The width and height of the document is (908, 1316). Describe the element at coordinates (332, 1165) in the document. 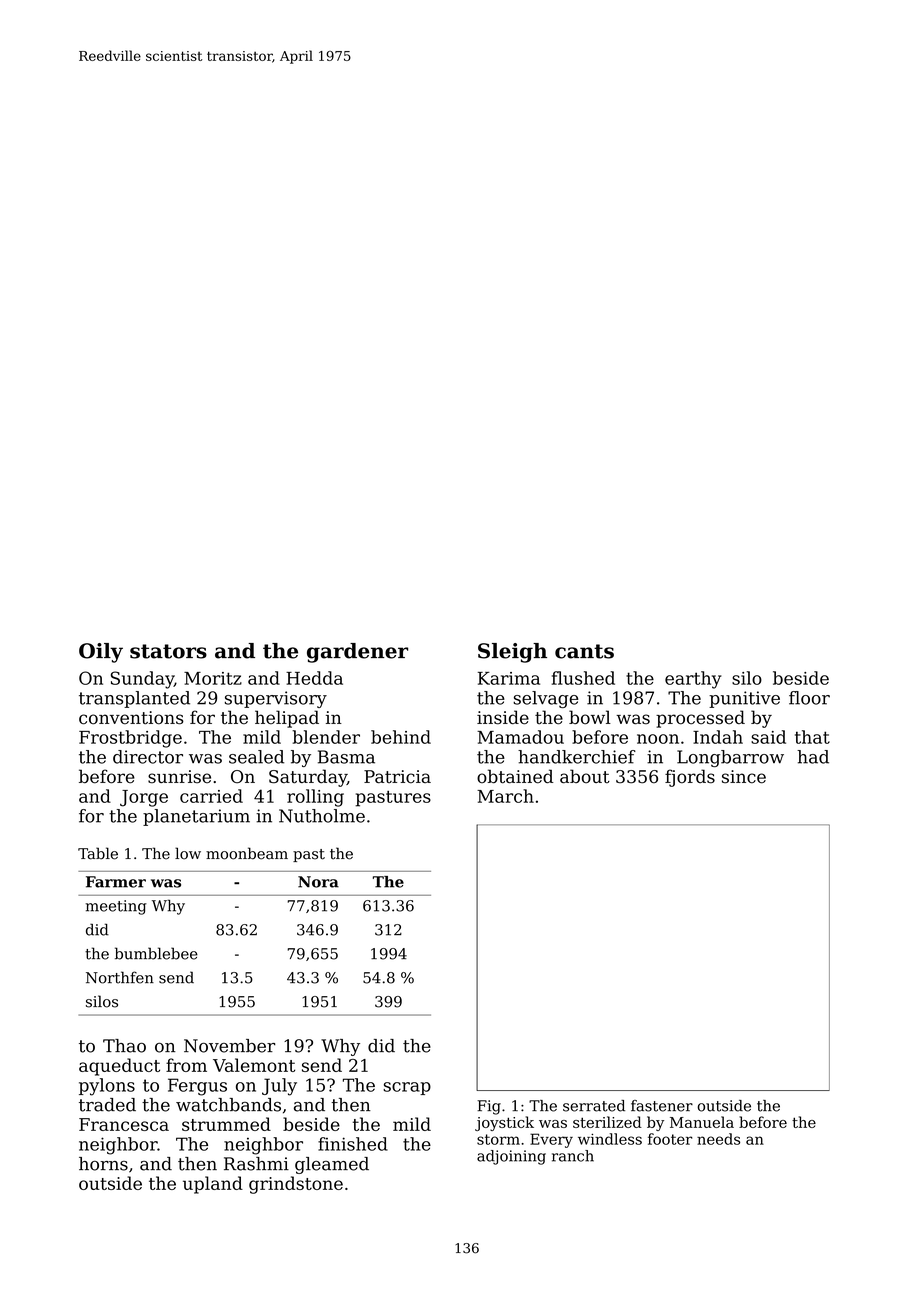

I see `gleamed` at that location.
